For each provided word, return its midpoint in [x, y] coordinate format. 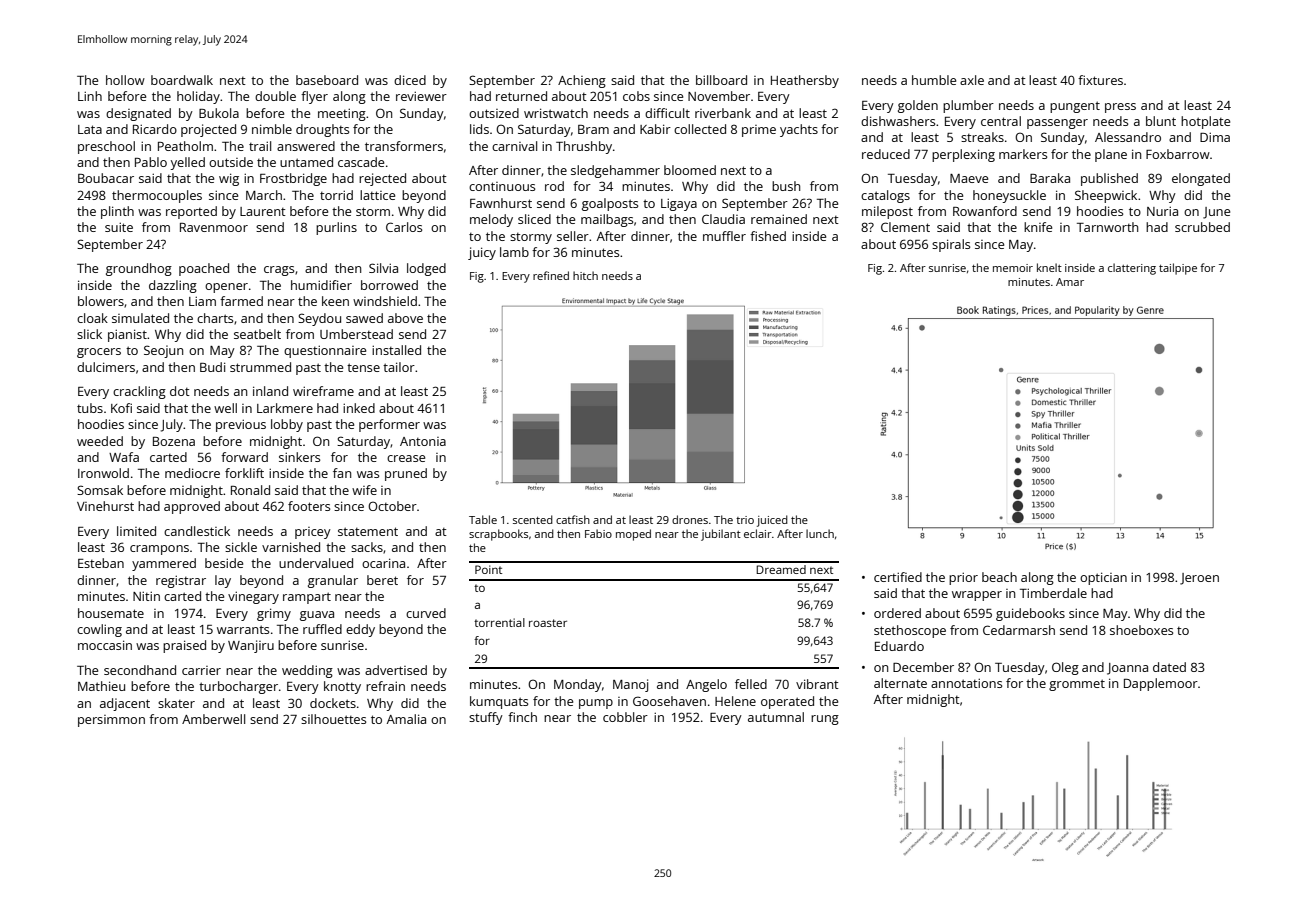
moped [633, 535]
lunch [820, 533]
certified [898, 577]
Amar [1070, 282]
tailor [399, 367]
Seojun [163, 351]
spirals [951, 245]
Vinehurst [105, 506]
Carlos [404, 227]
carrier [201, 670]
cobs [636, 96]
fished [768, 236]
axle [972, 80]
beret [382, 580]
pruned [406, 474]
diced [410, 80]
